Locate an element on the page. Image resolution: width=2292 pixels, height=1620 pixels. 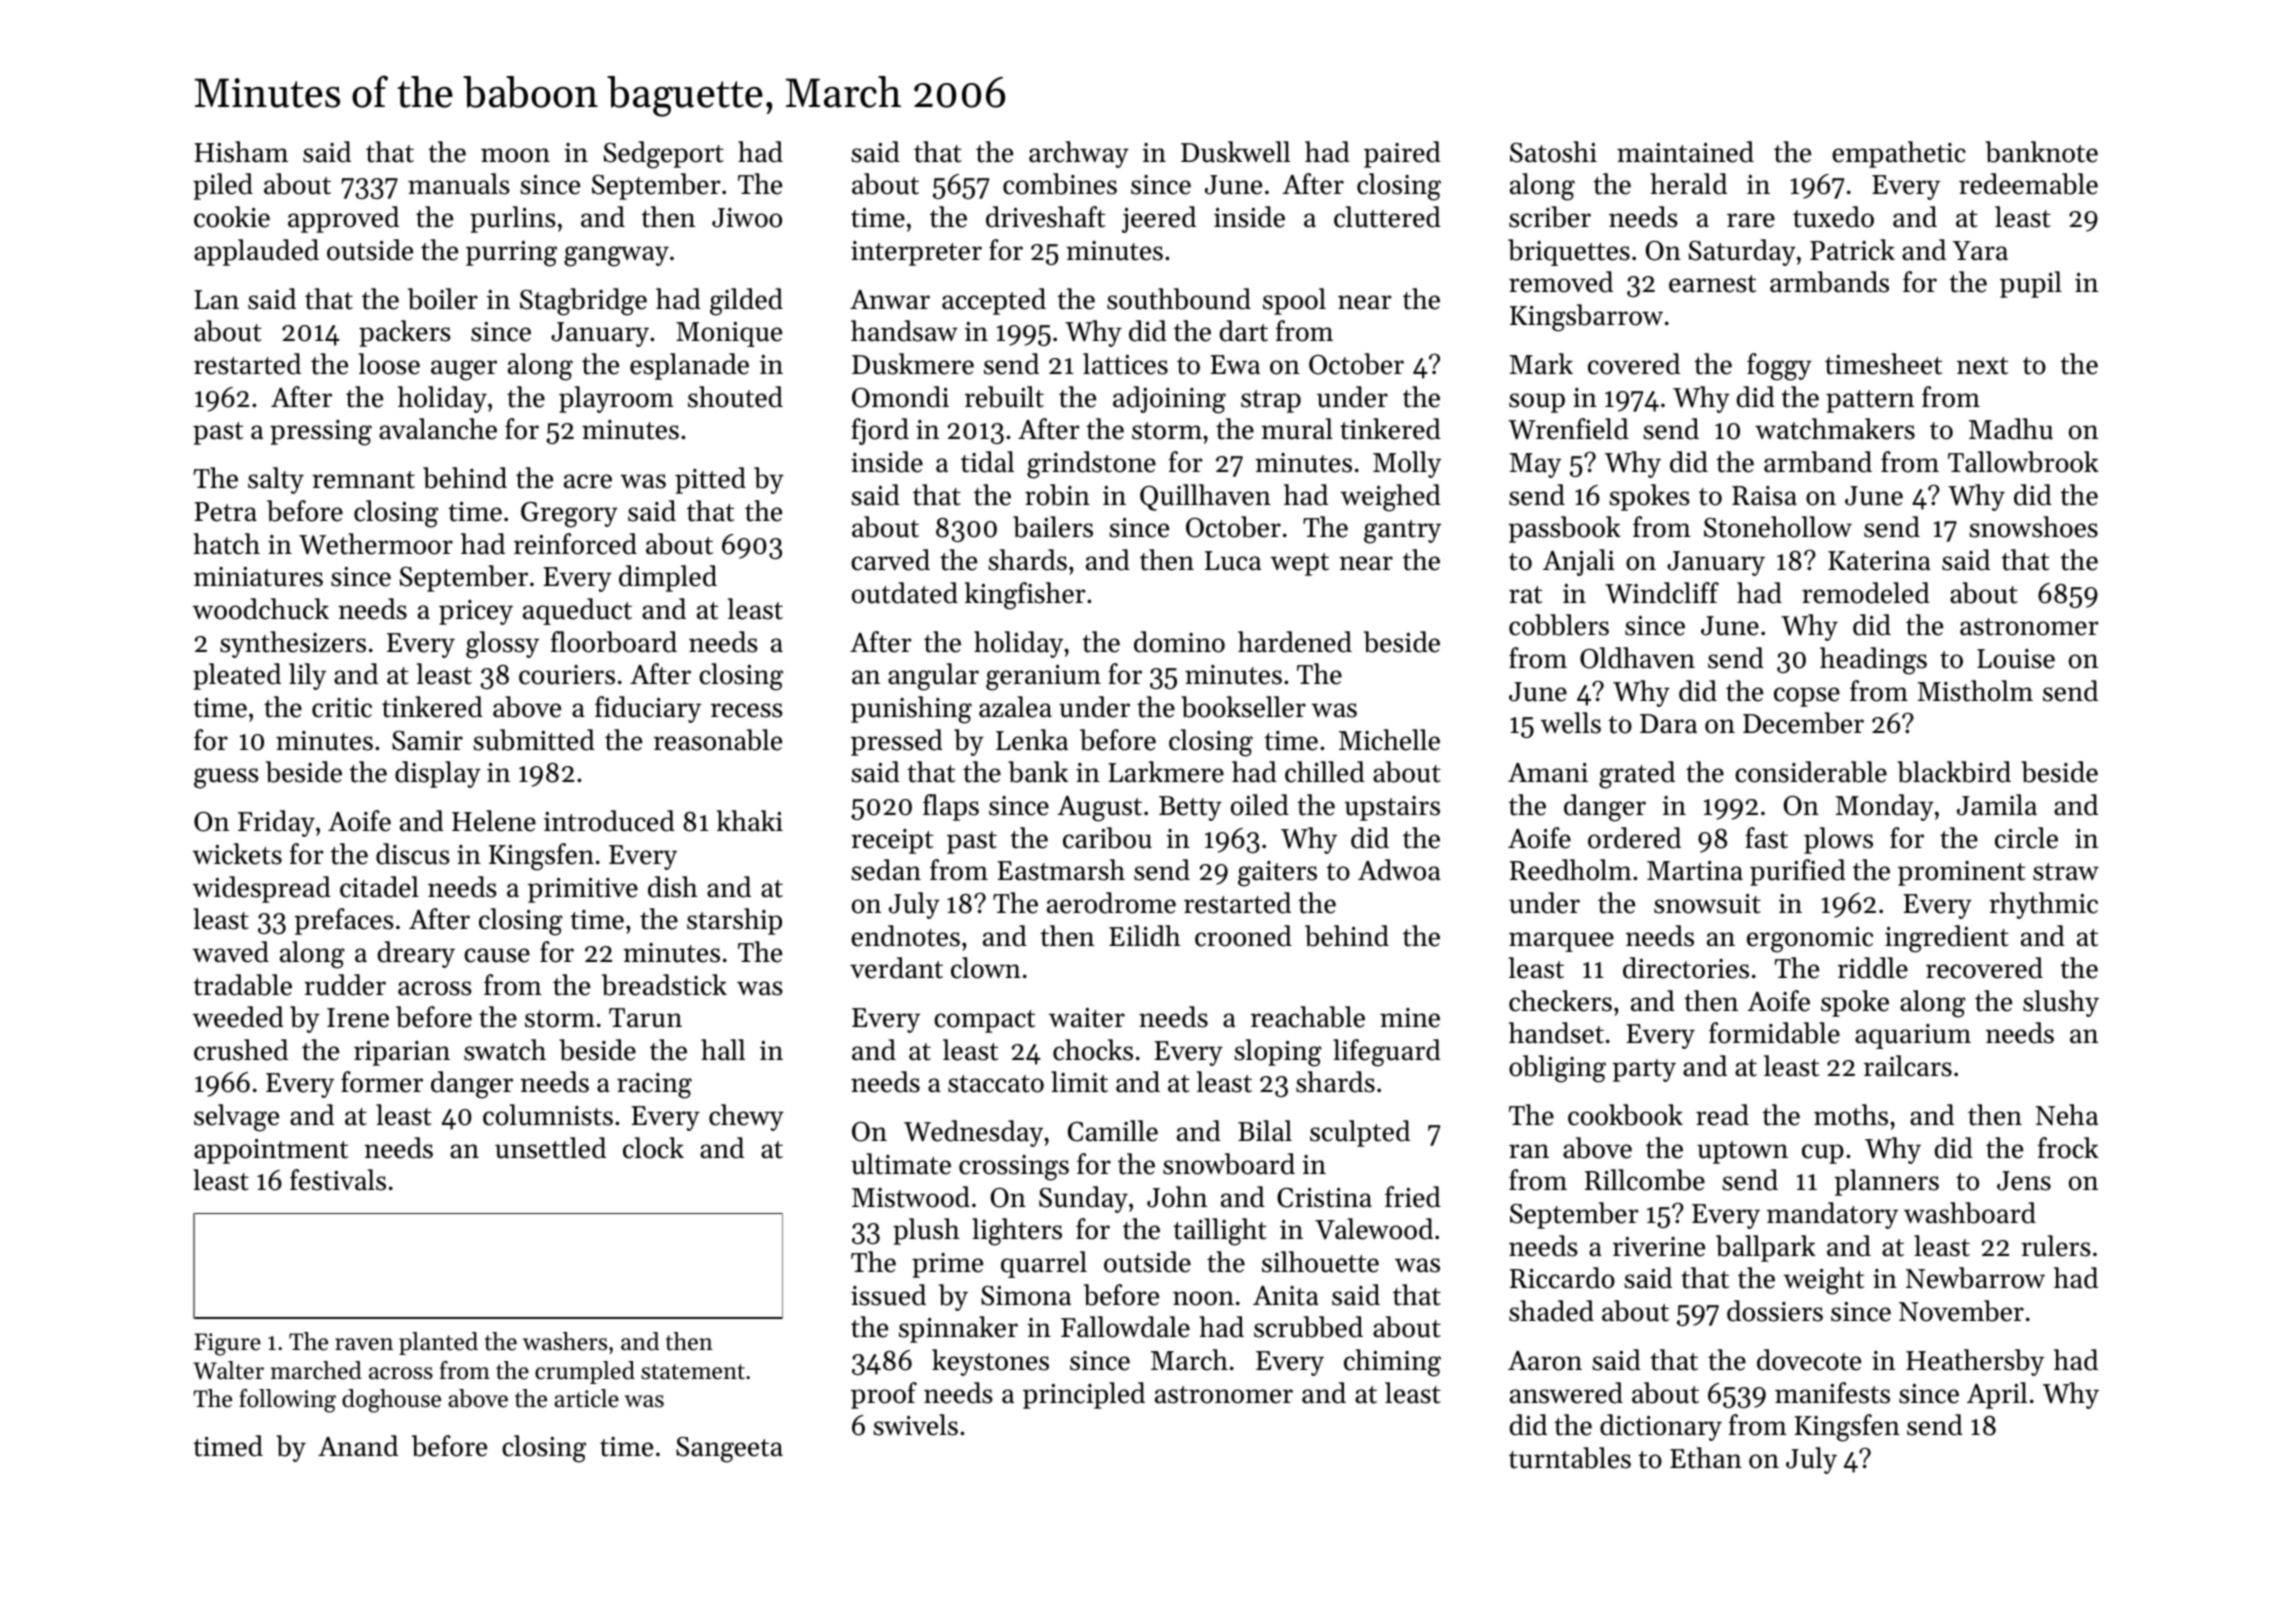
receipt is located at coordinates (892, 841).
